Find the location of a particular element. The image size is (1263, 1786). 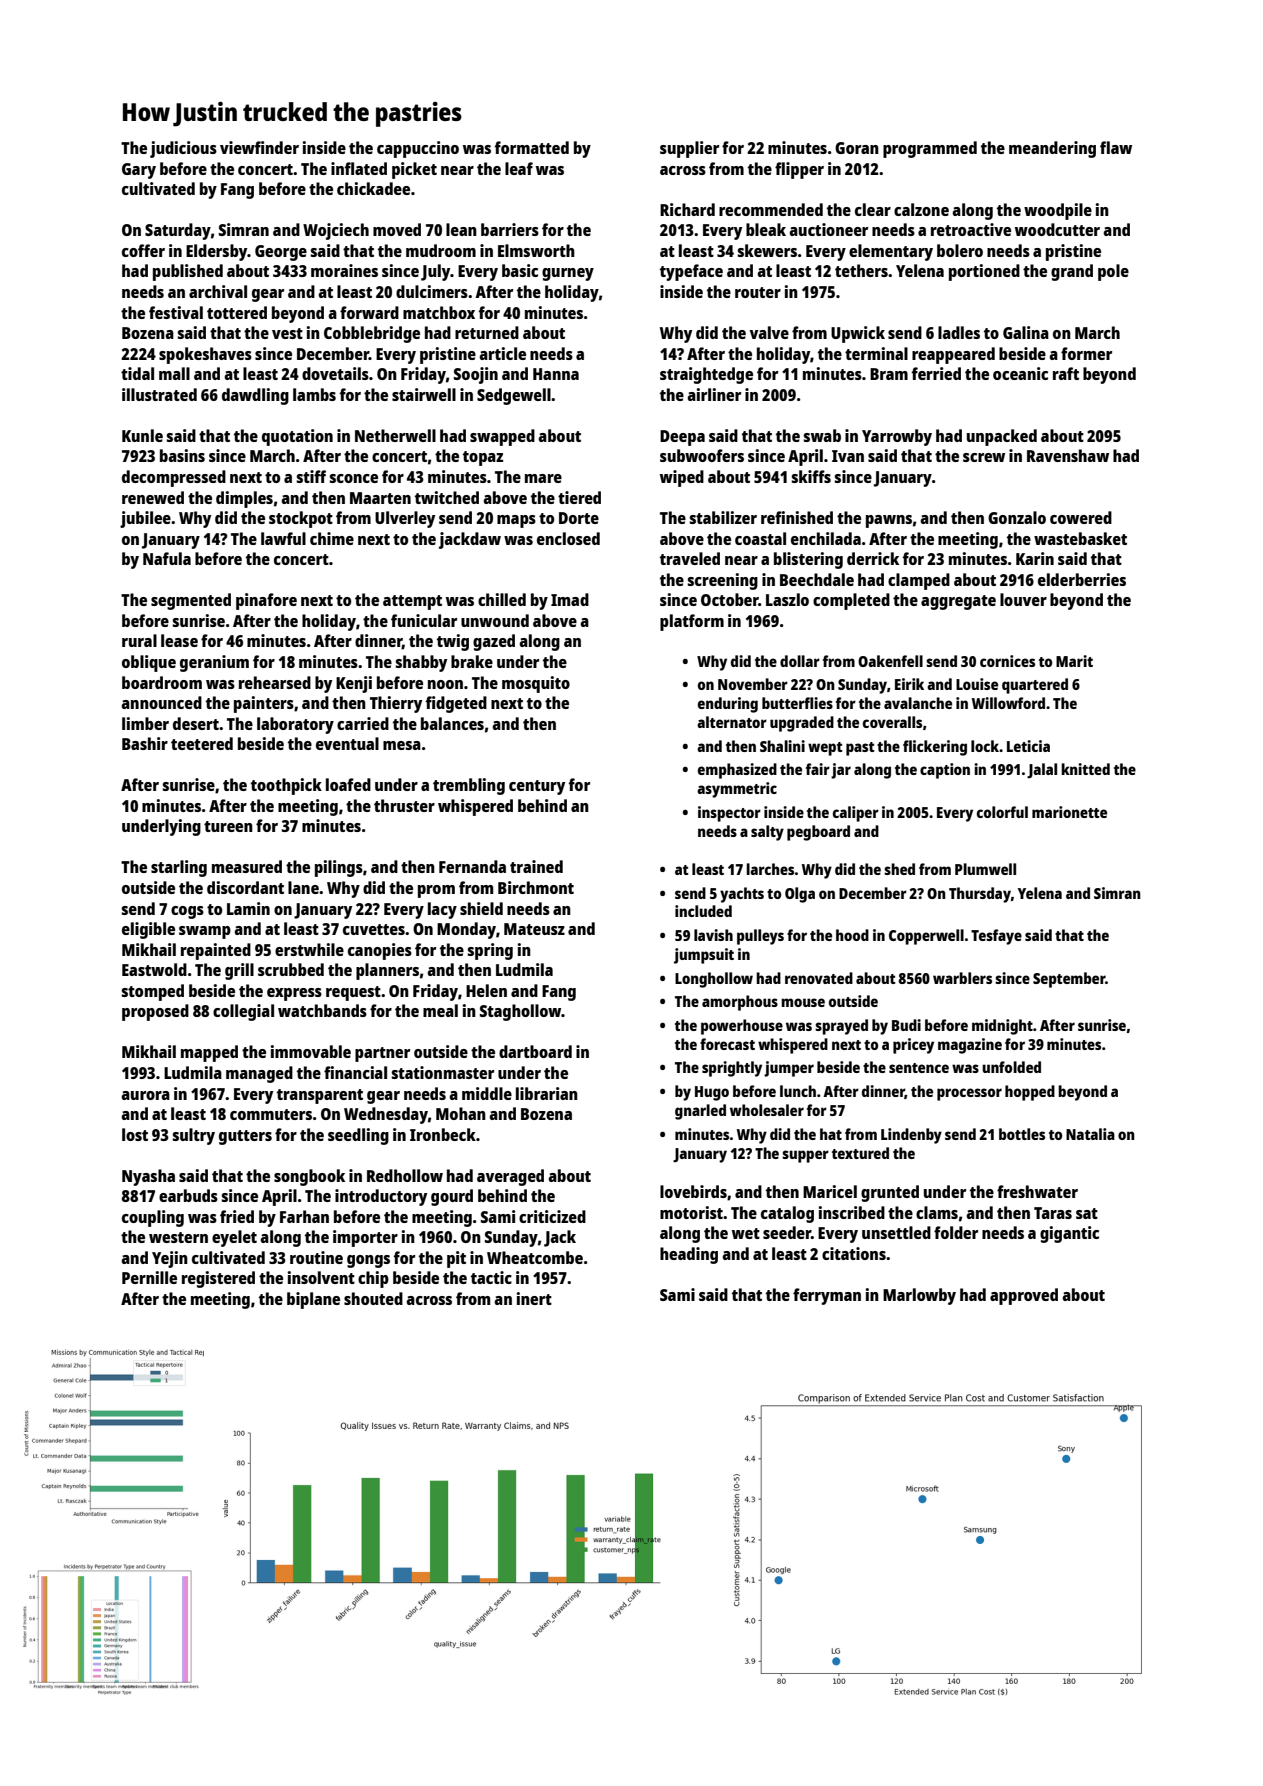

averaged is located at coordinates (510, 1177).
